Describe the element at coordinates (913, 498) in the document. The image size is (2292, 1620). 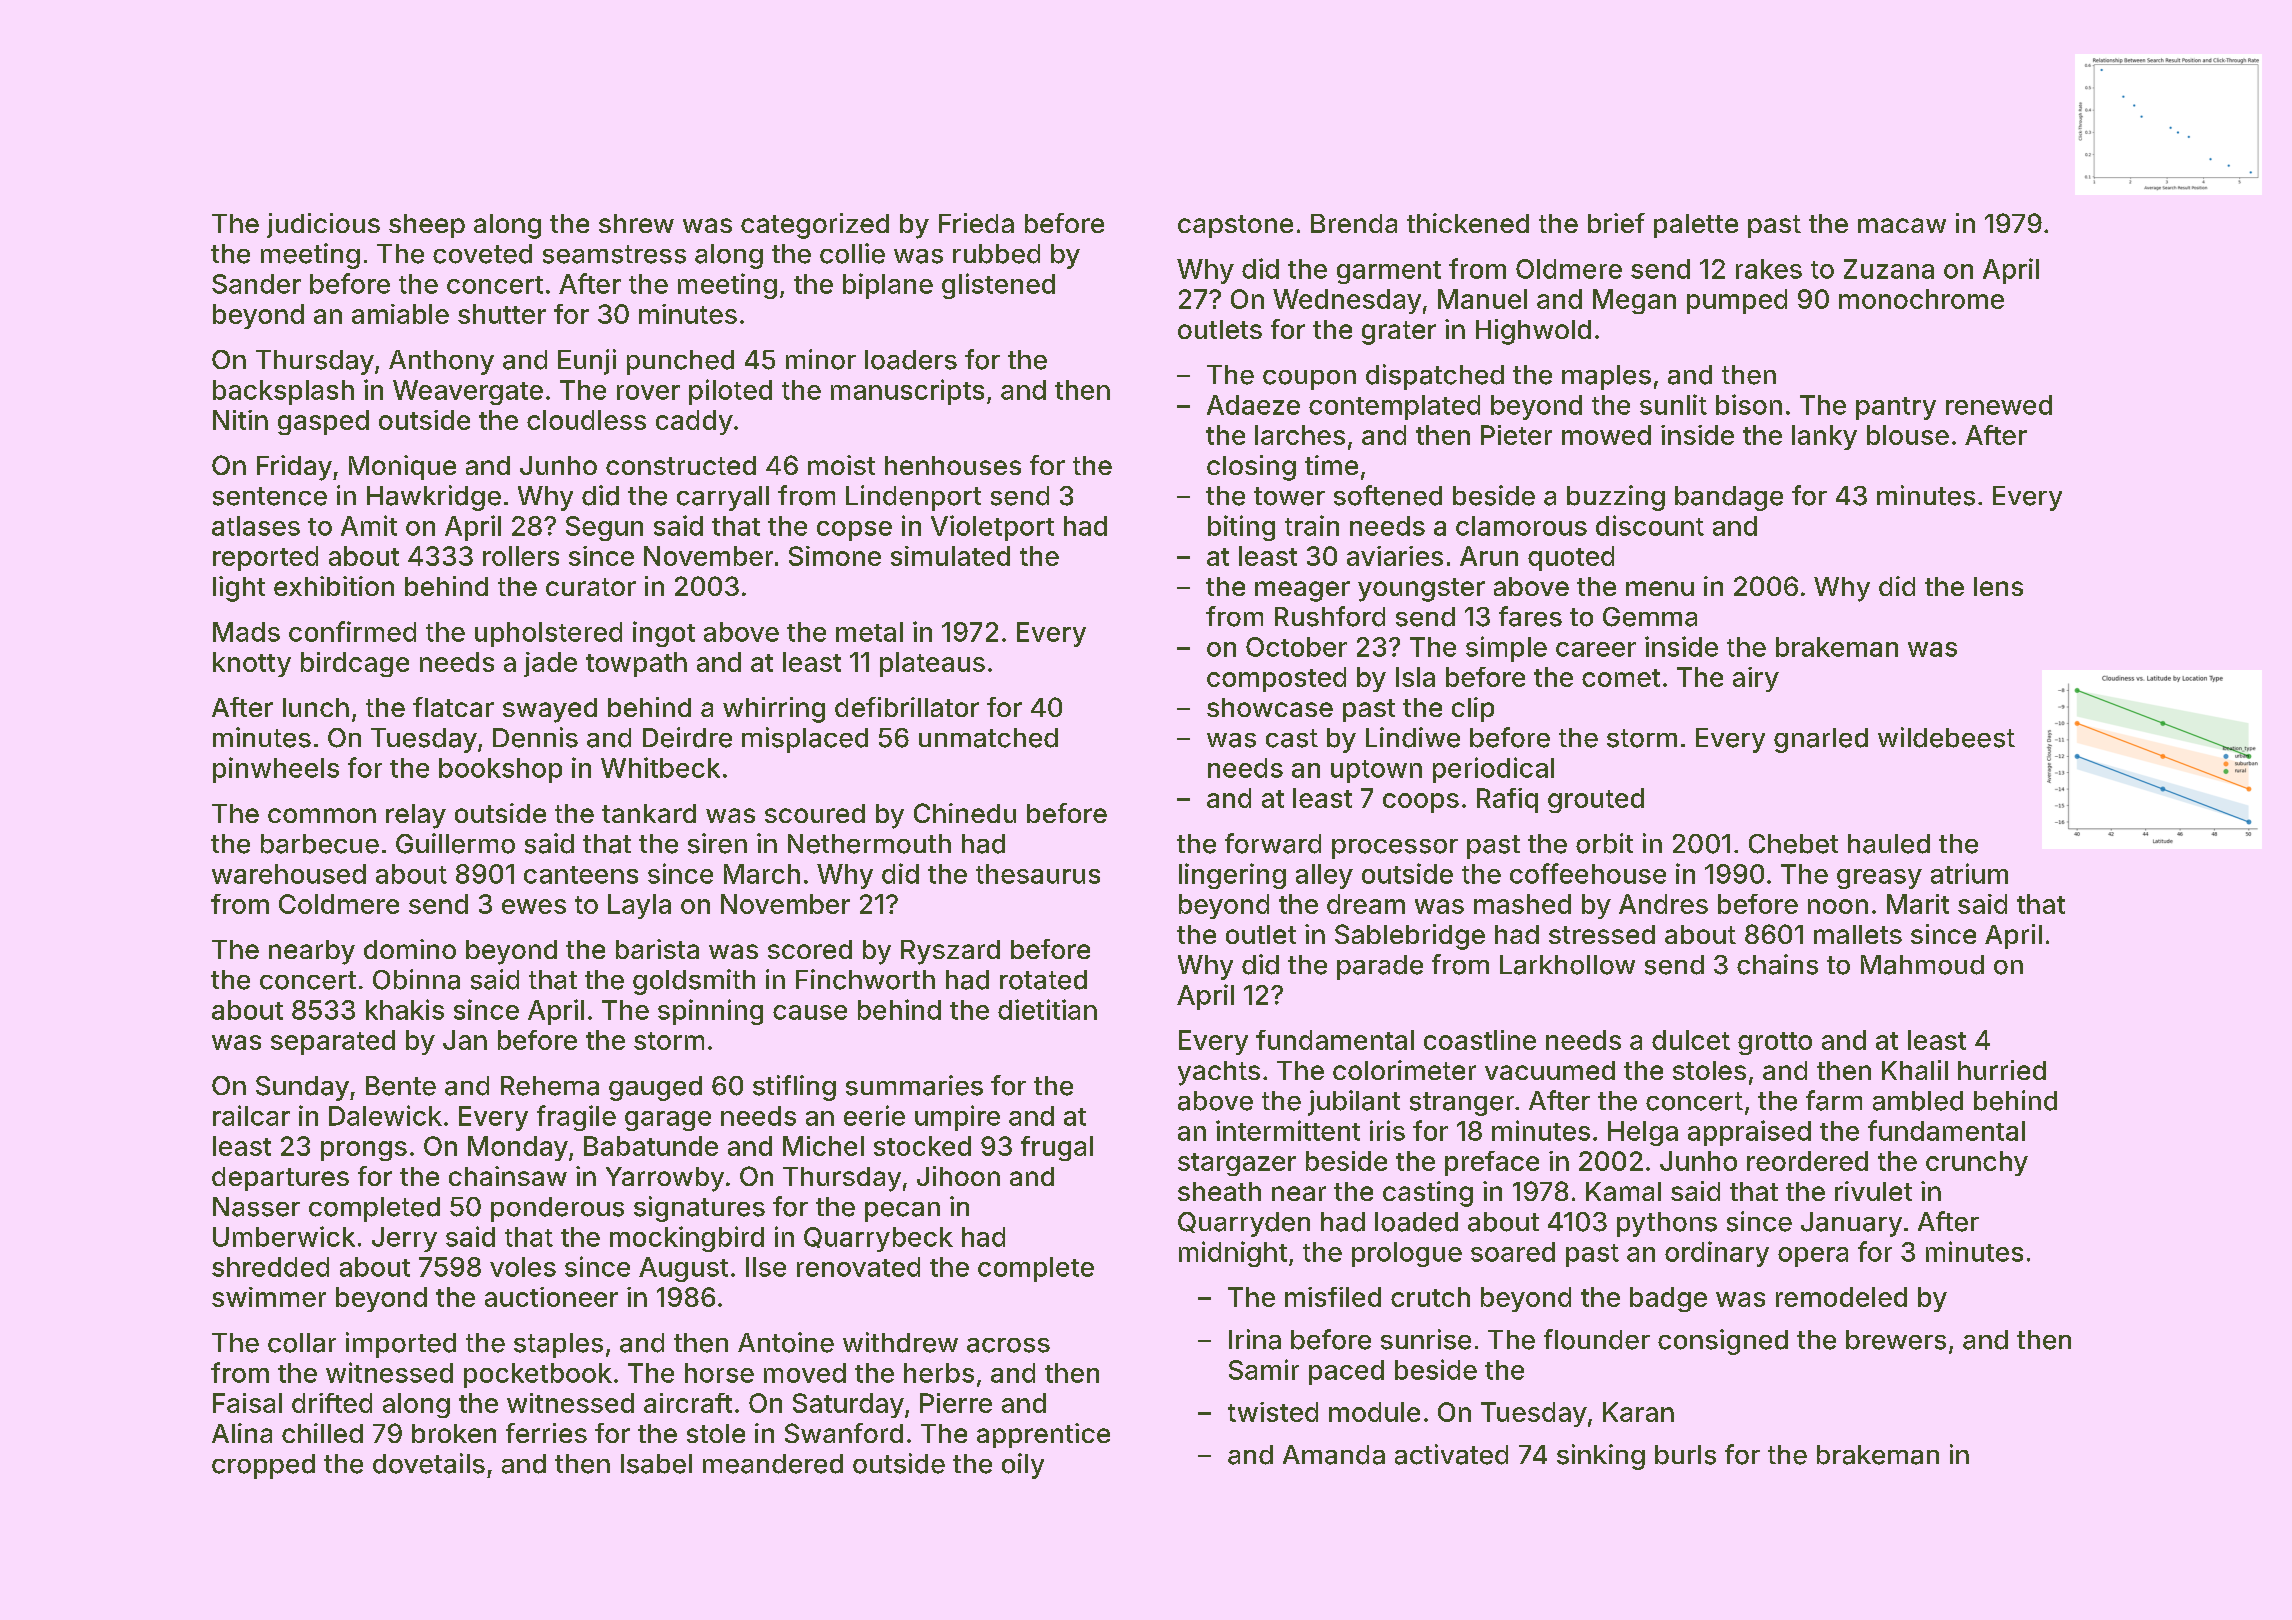
I see `Lindenport` at that location.
